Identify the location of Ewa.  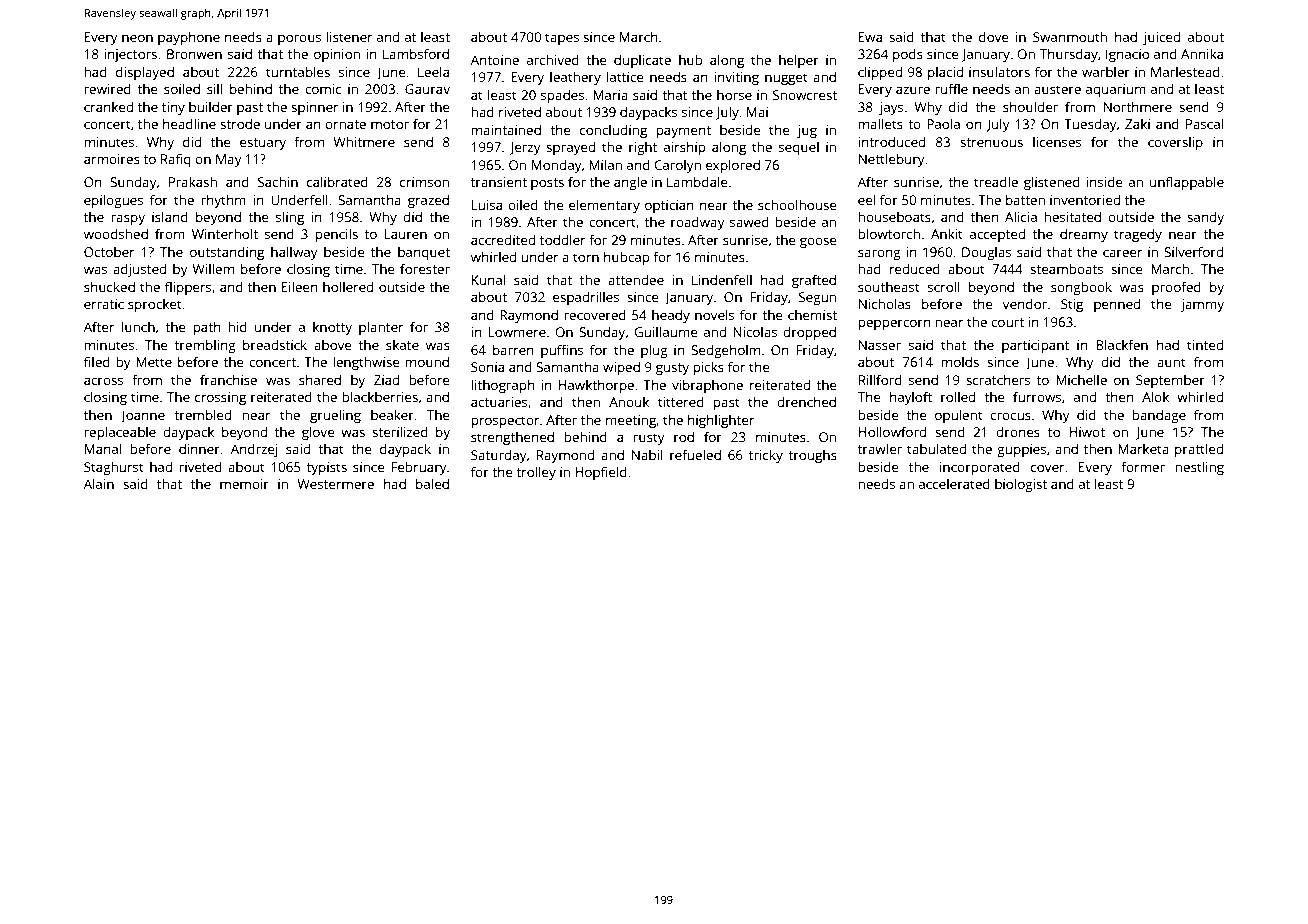
(870, 37).
